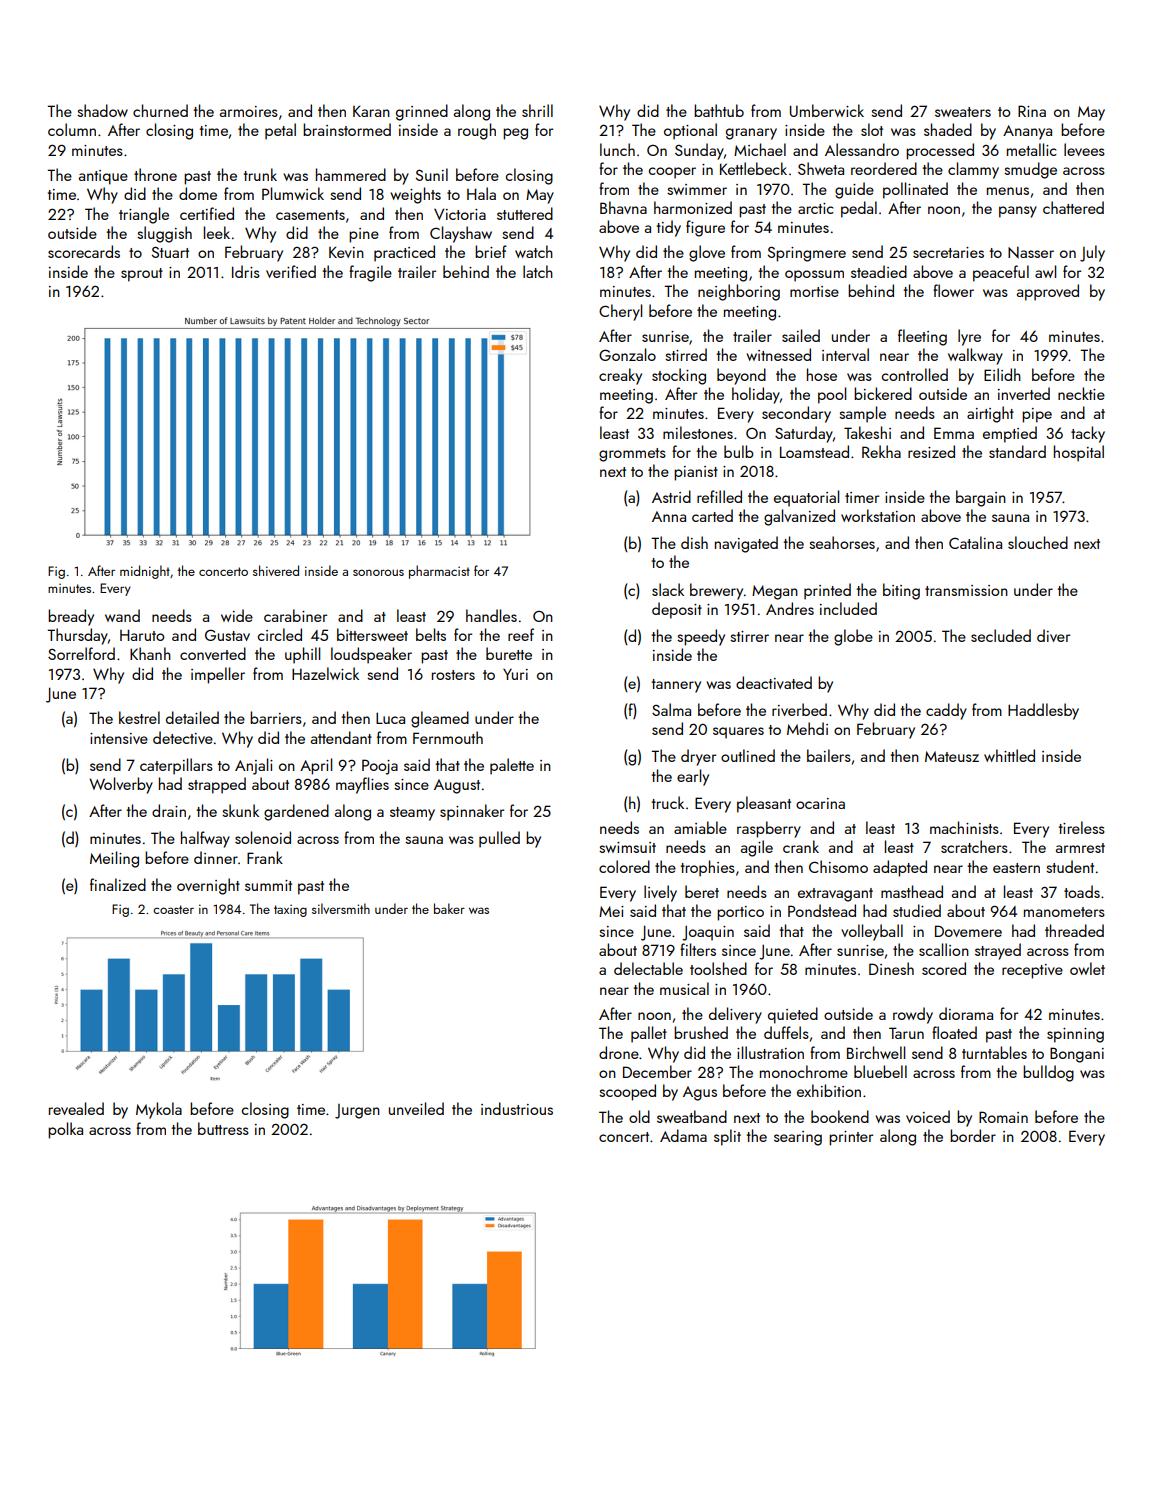 Image resolution: width=1153 pixels, height=1492 pixels. What do you see at coordinates (827, 110) in the image?
I see `Umberwick` at bounding box center [827, 110].
